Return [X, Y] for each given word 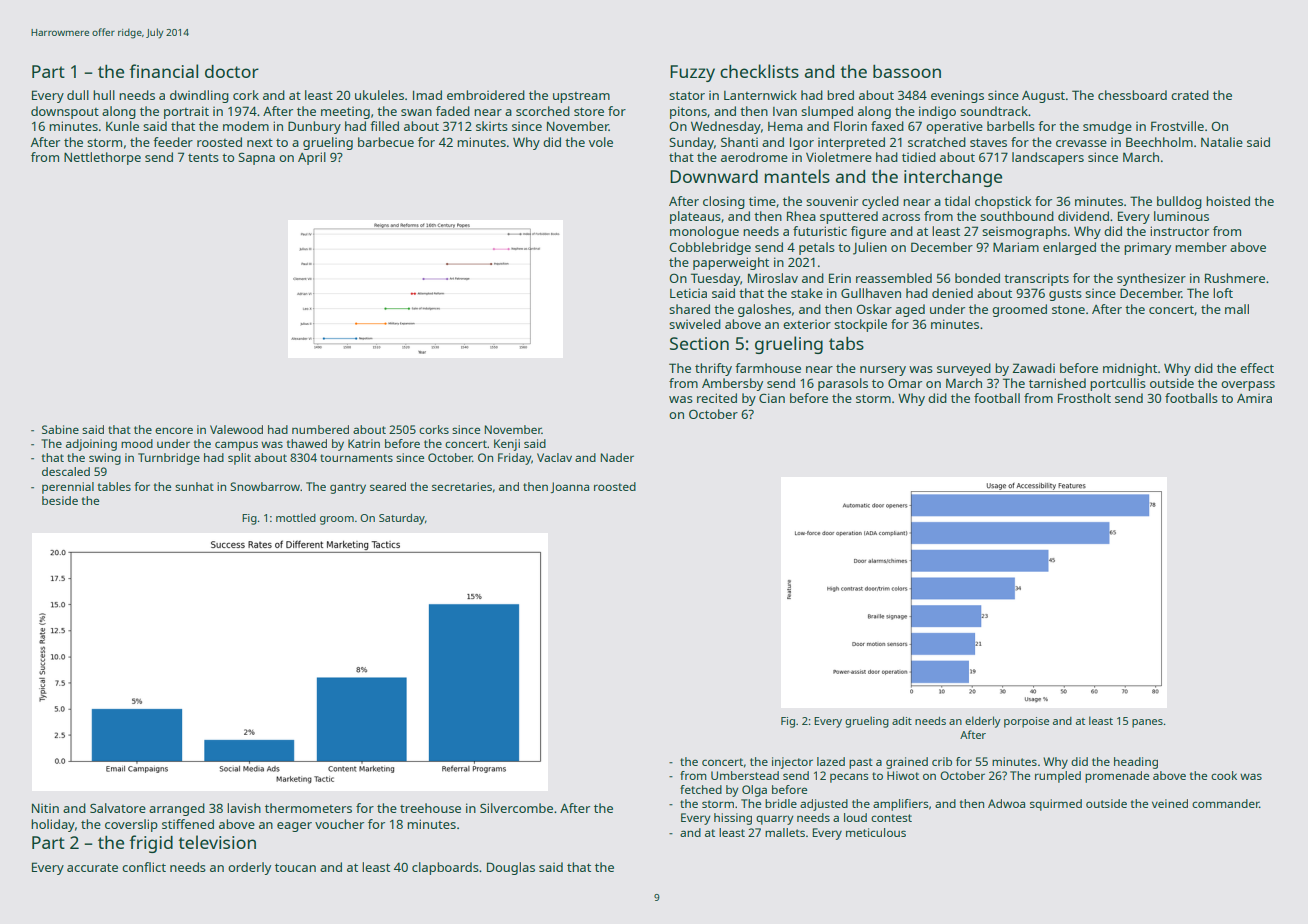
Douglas [511, 868]
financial [163, 71]
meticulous [876, 832]
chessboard [1132, 95]
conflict [144, 867]
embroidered [486, 95]
